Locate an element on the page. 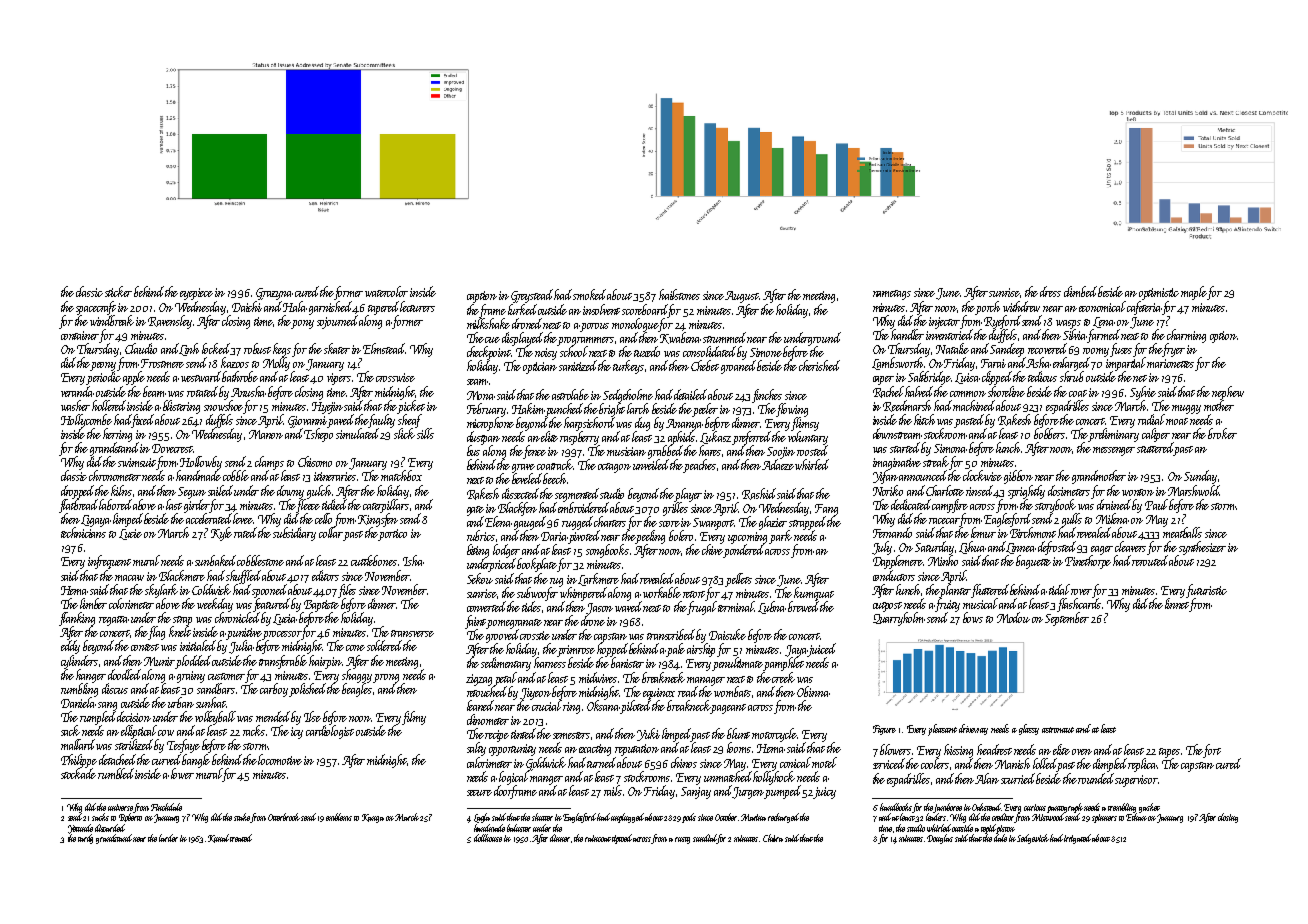 This image has width=1308, height=924. chronicled is located at coordinates (237, 617).
